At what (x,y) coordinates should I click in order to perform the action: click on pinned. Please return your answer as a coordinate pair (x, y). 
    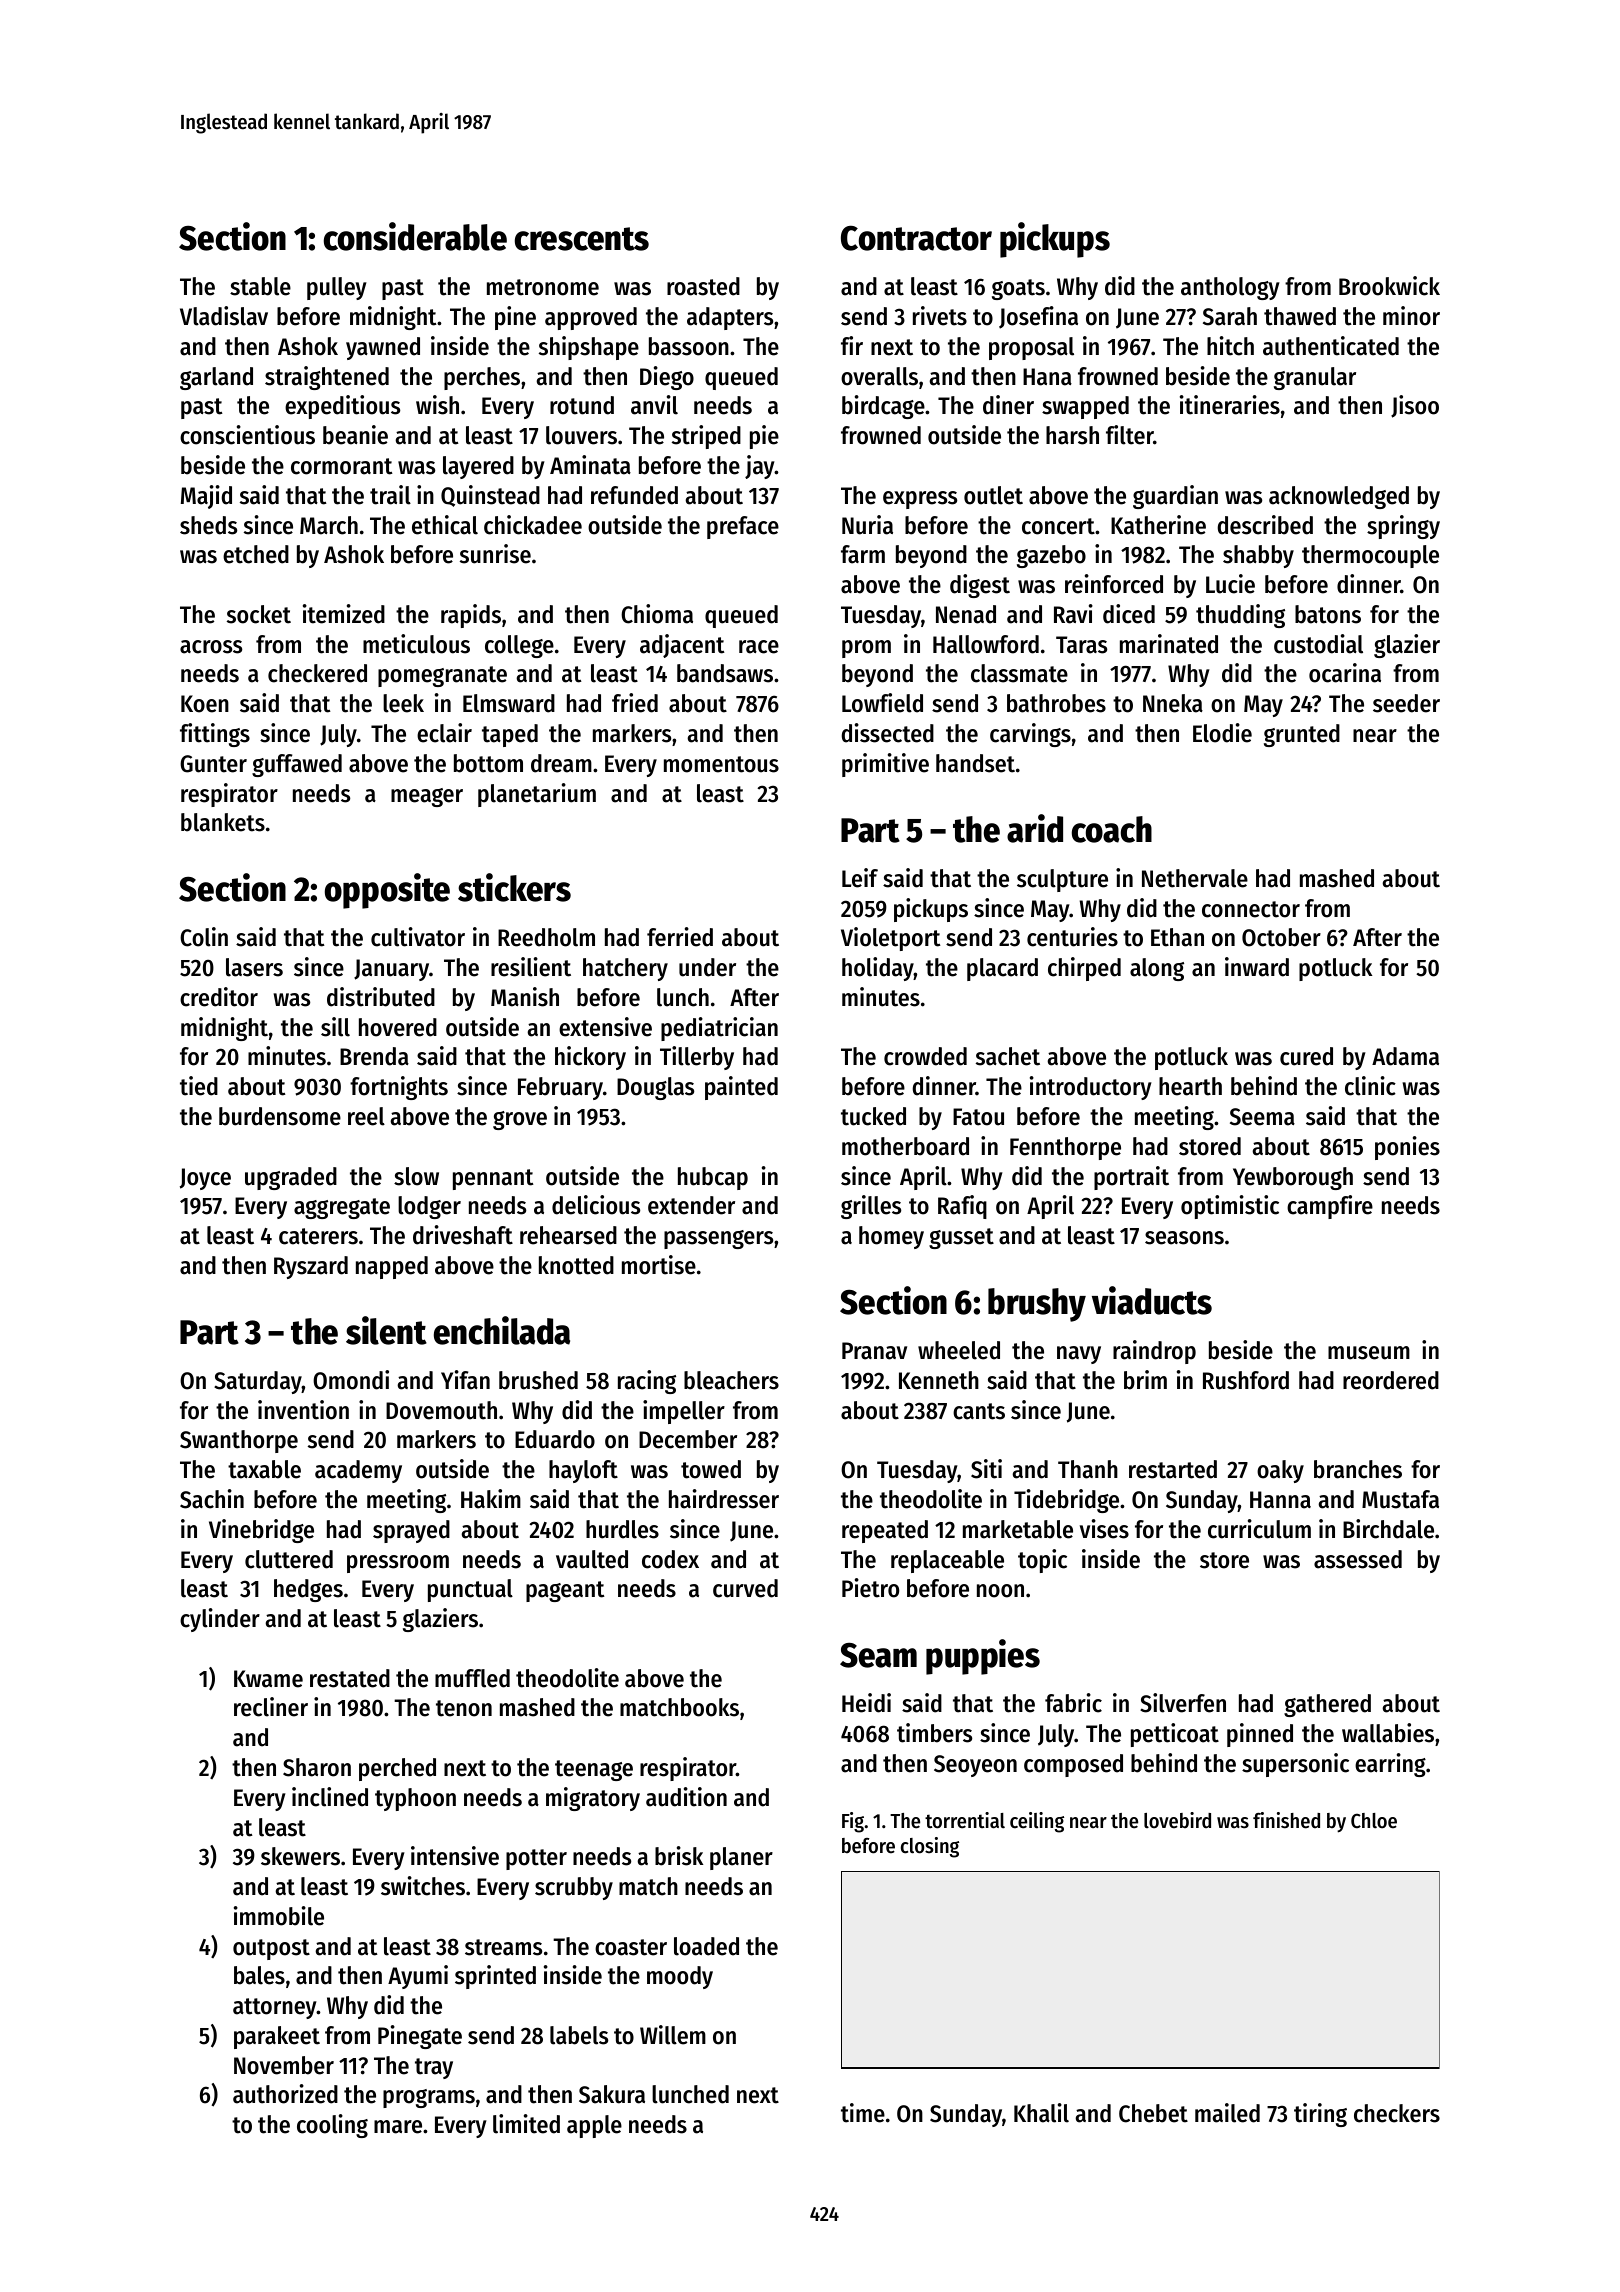
    Looking at the image, I should click on (1260, 1735).
